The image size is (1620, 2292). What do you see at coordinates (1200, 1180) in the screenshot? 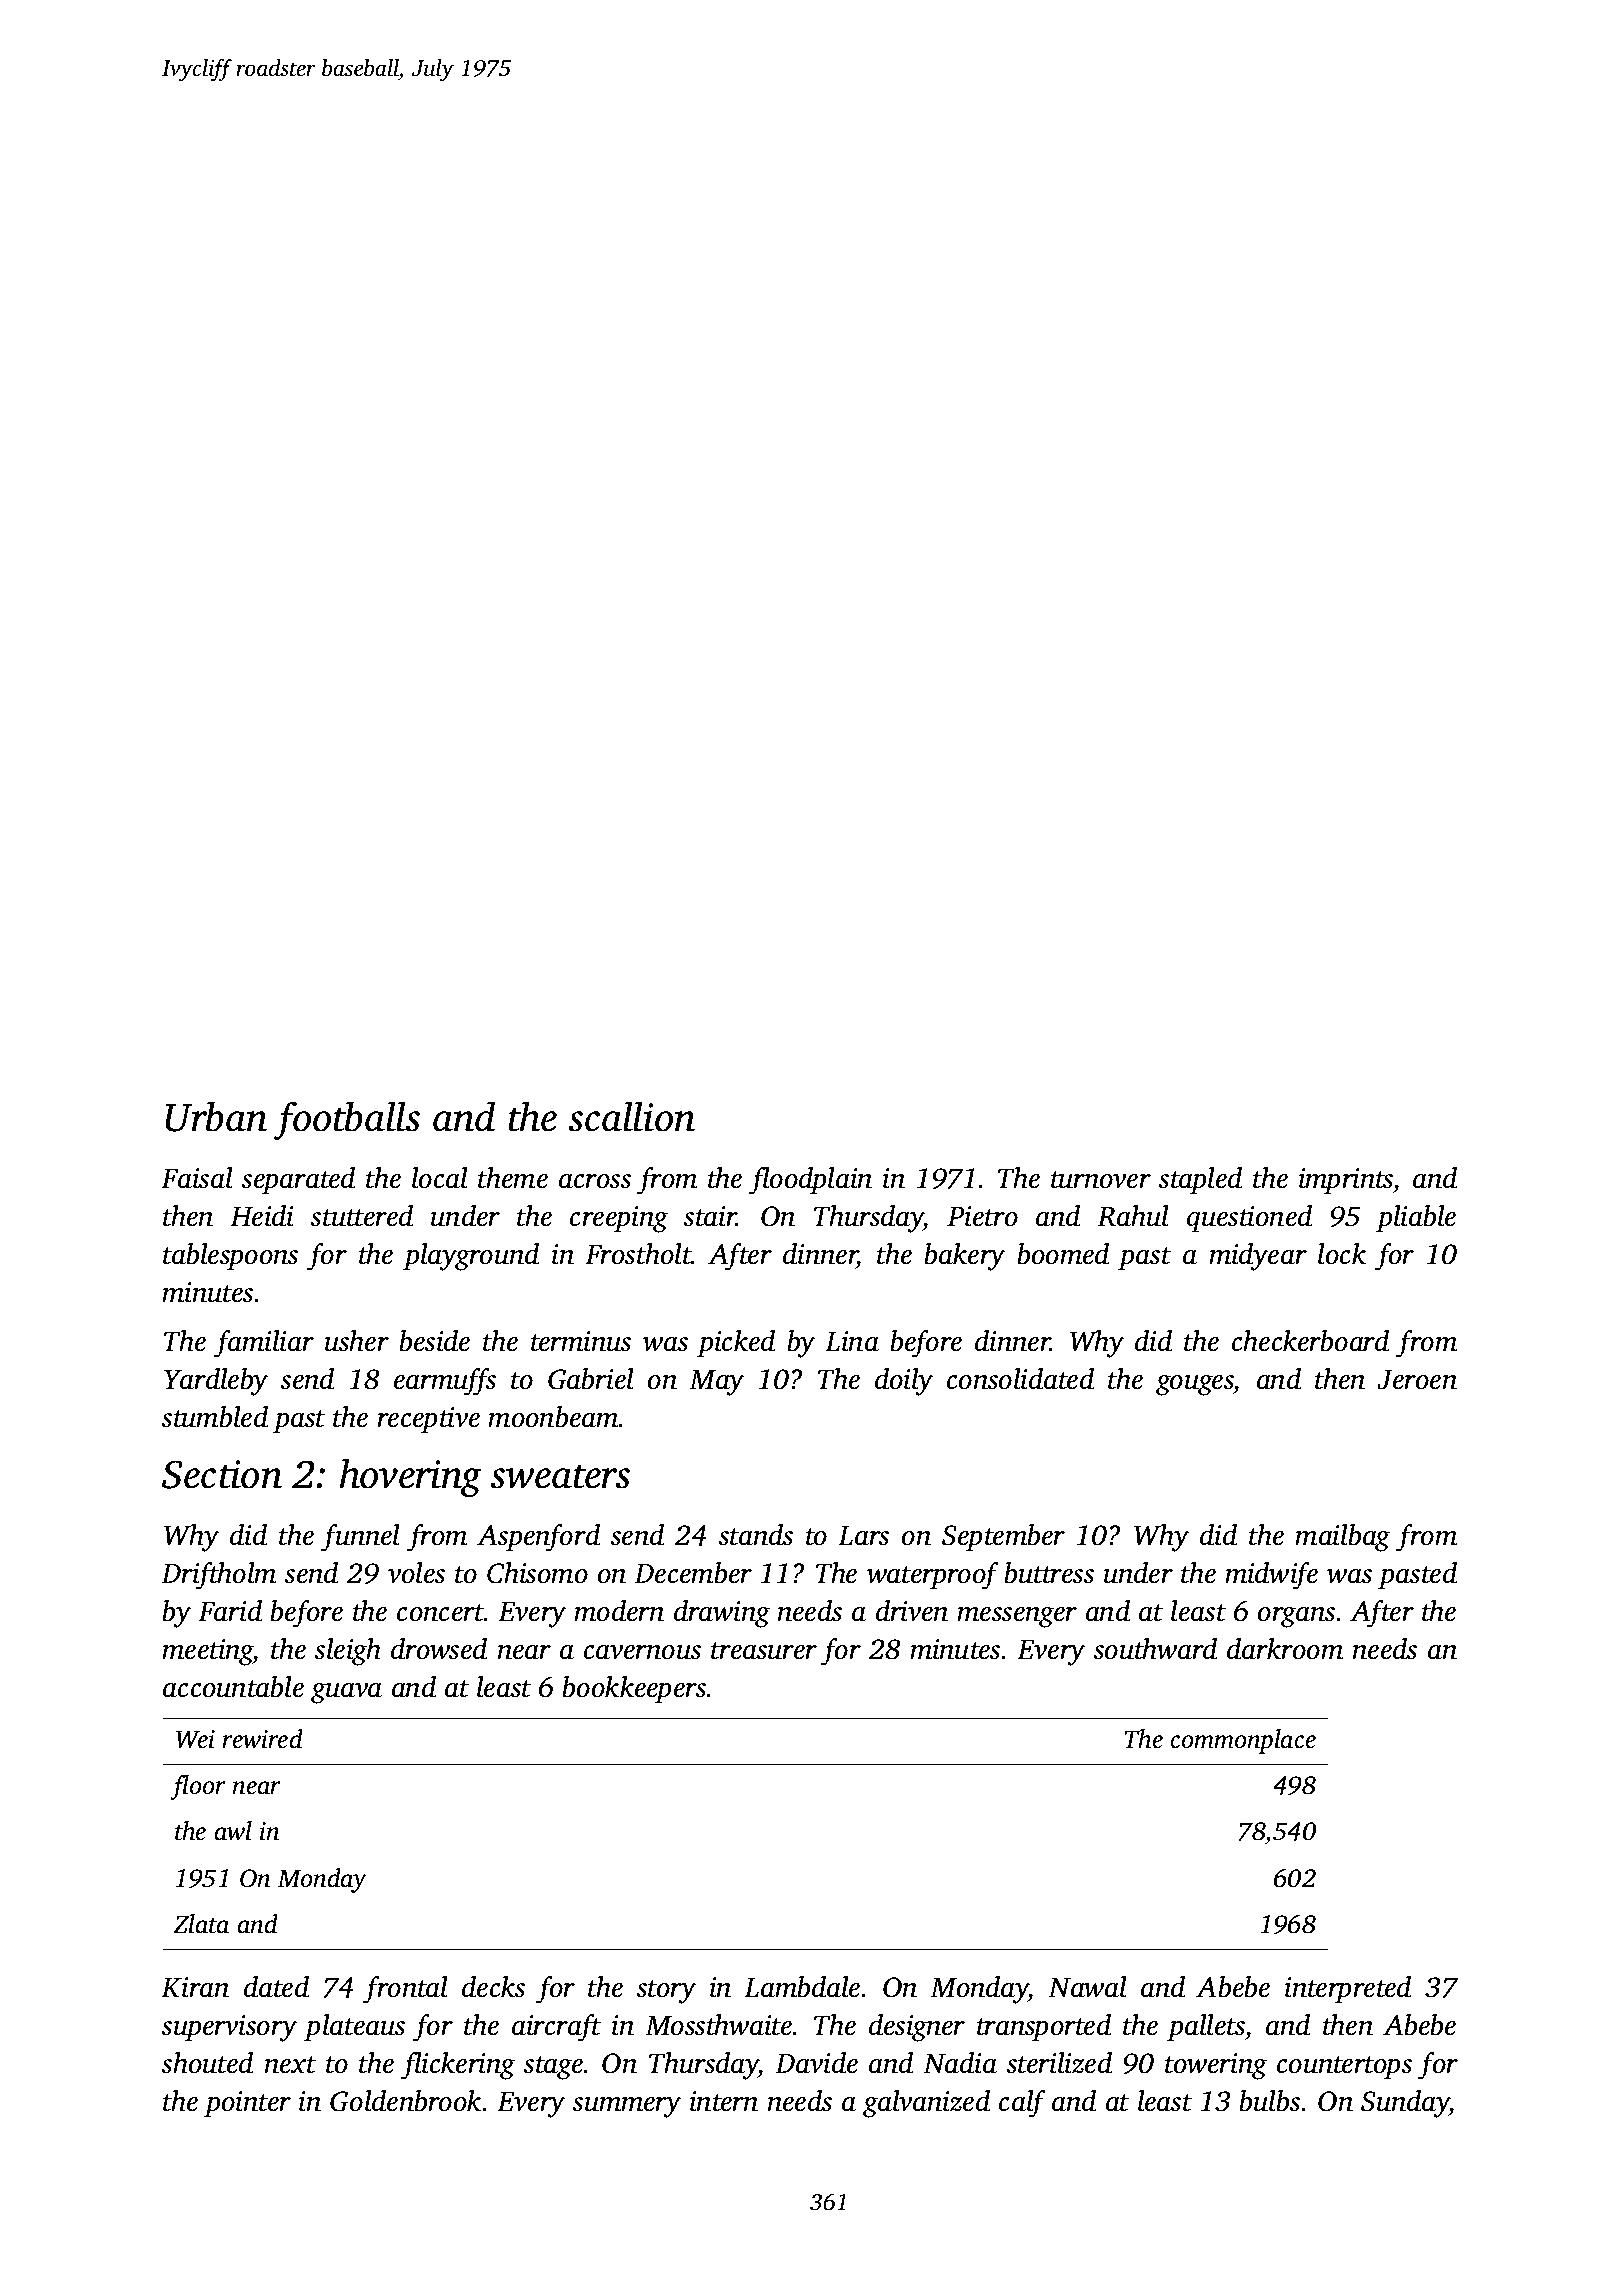
I see `stapled` at bounding box center [1200, 1180].
